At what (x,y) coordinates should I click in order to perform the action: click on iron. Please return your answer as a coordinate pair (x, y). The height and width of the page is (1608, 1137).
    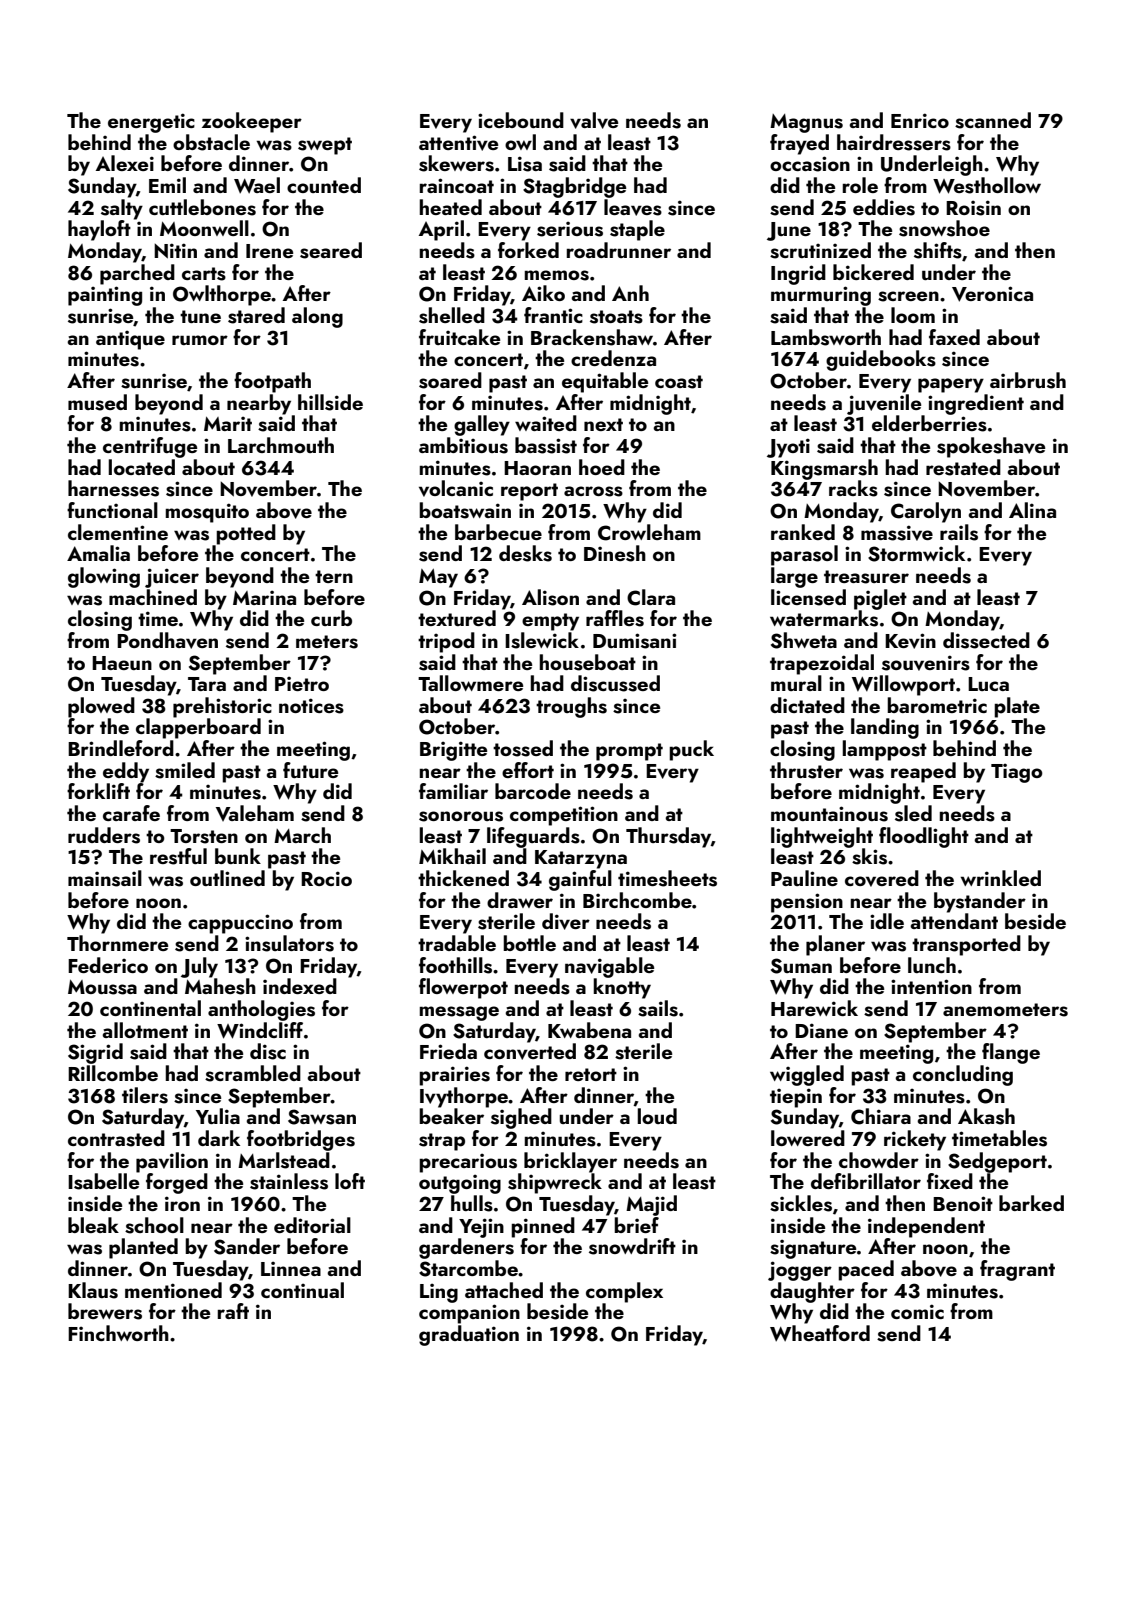
    Looking at the image, I should click on (182, 1203).
